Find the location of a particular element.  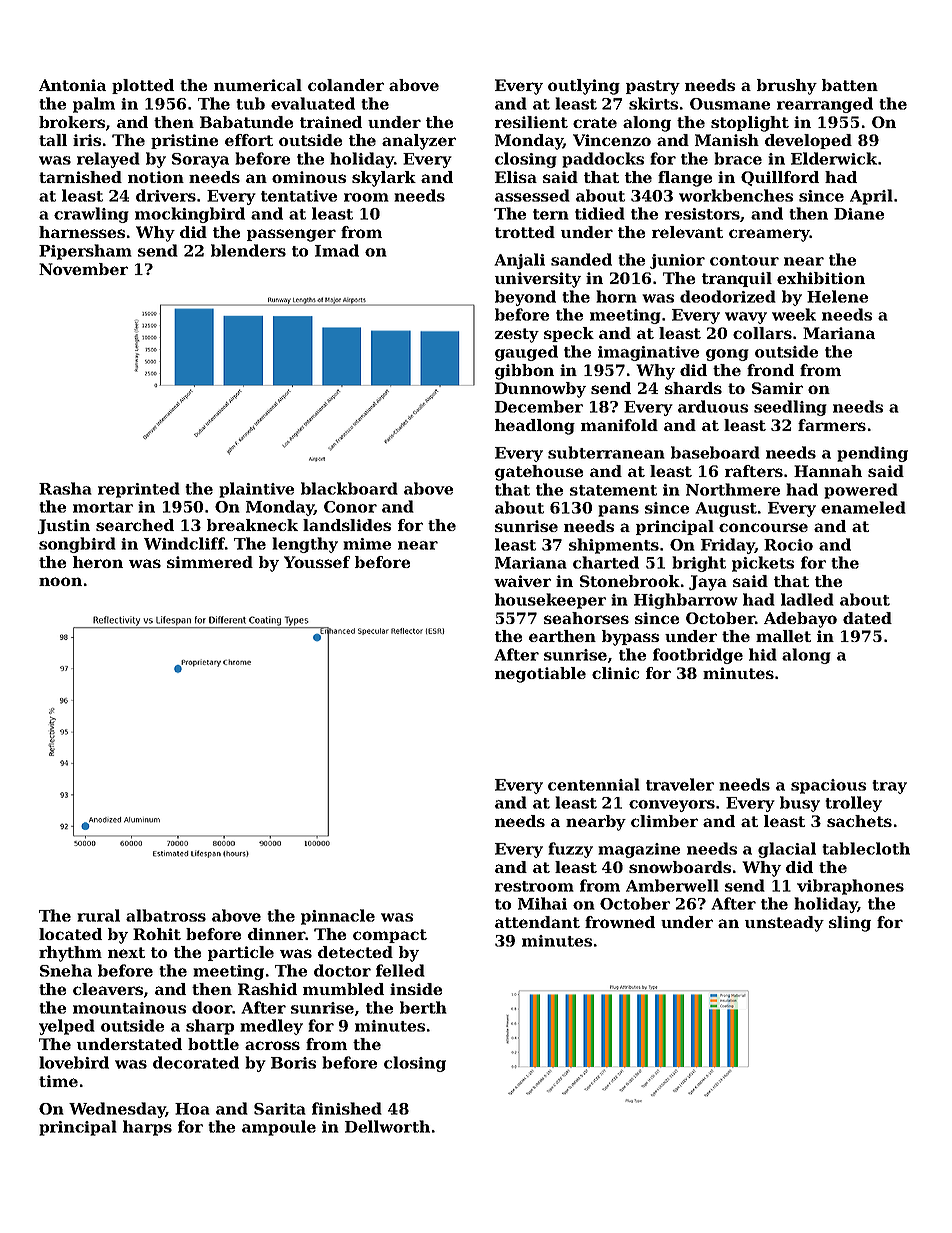

tentative is located at coordinates (299, 196).
